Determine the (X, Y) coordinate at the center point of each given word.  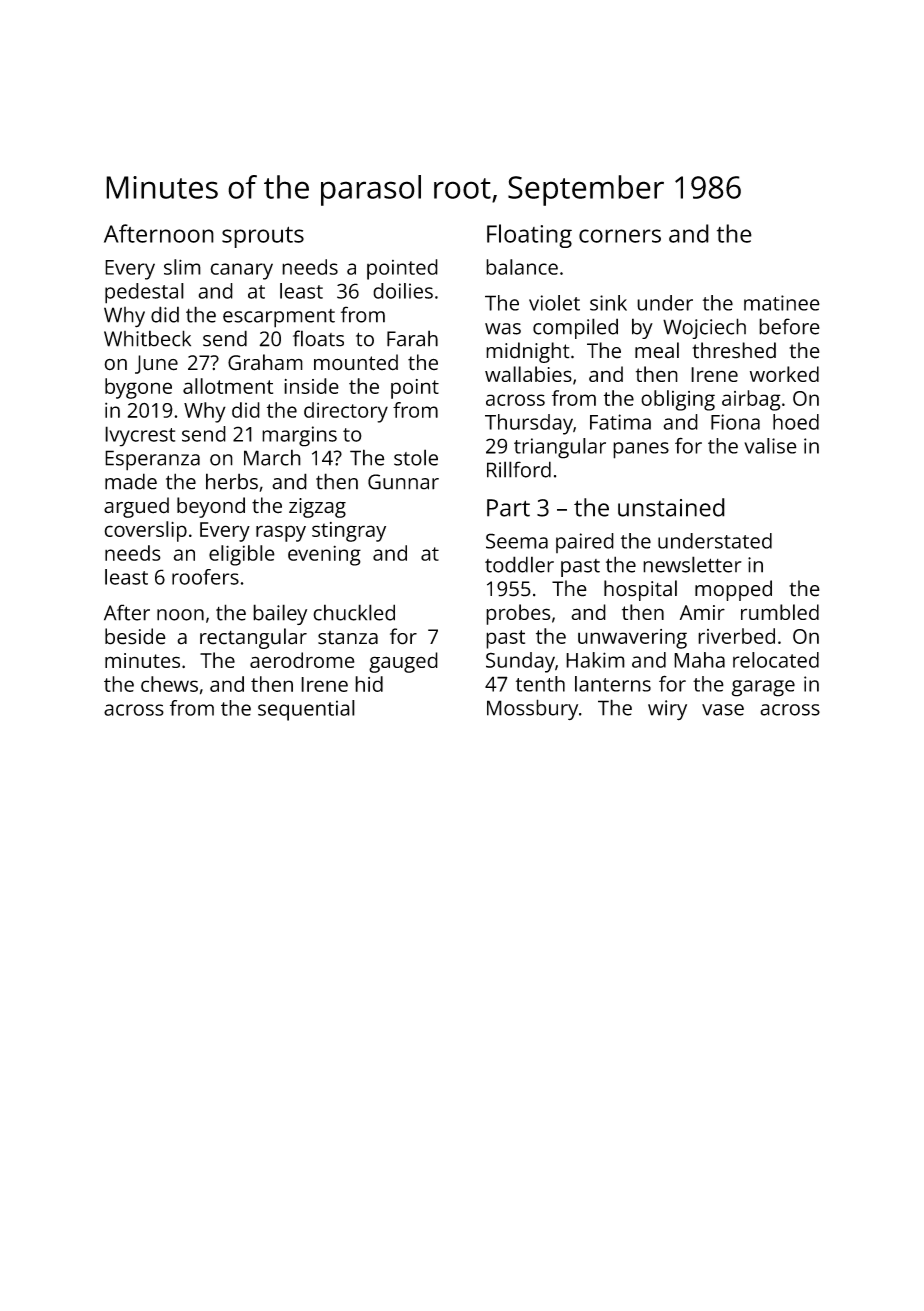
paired (585, 543)
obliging (678, 400)
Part (508, 508)
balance (522, 267)
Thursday (529, 424)
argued (136, 507)
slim (182, 267)
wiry (667, 710)
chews (169, 684)
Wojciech (704, 328)
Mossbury (532, 709)
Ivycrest (140, 436)
